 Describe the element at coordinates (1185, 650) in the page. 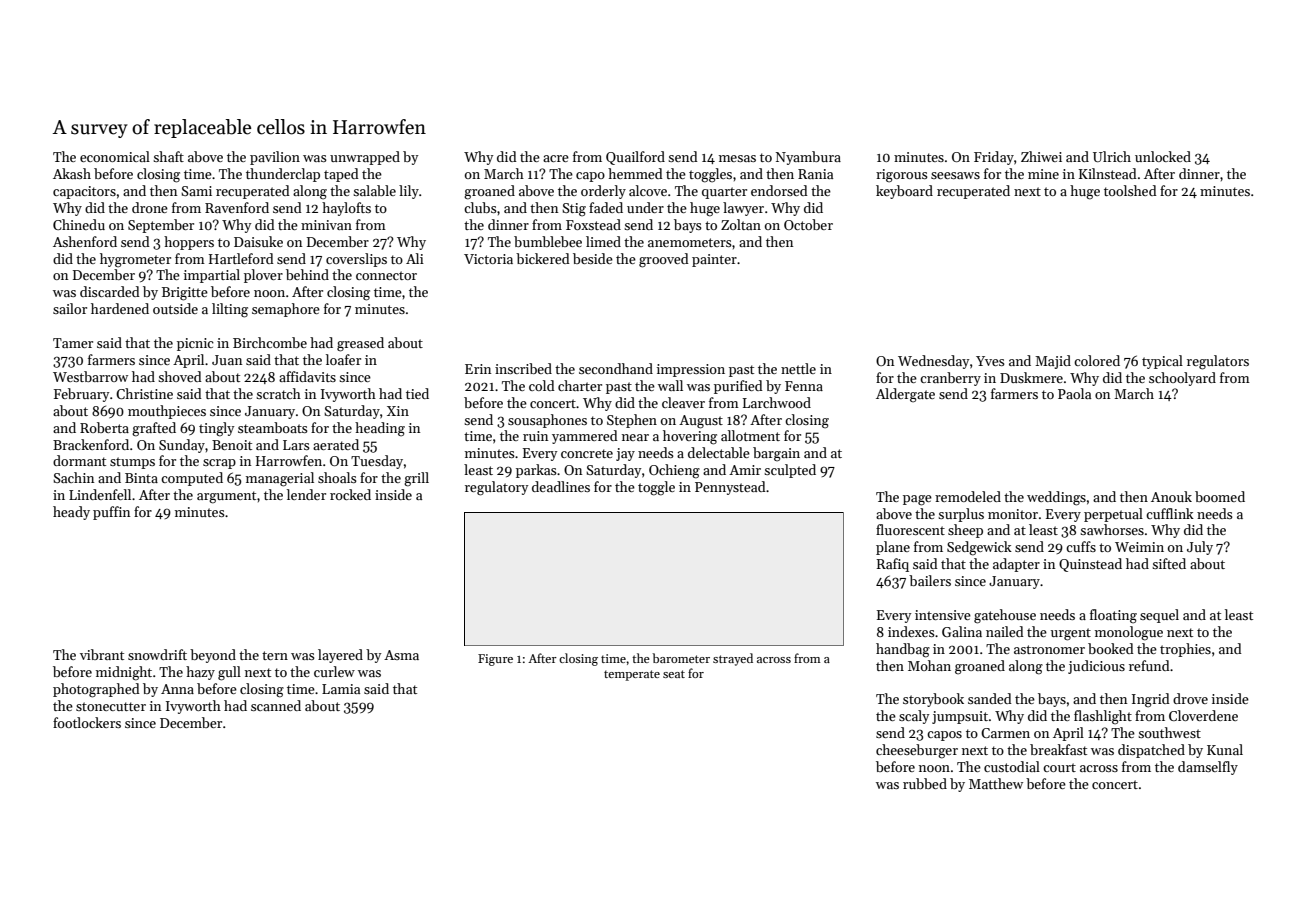

I see `trophies` at that location.
